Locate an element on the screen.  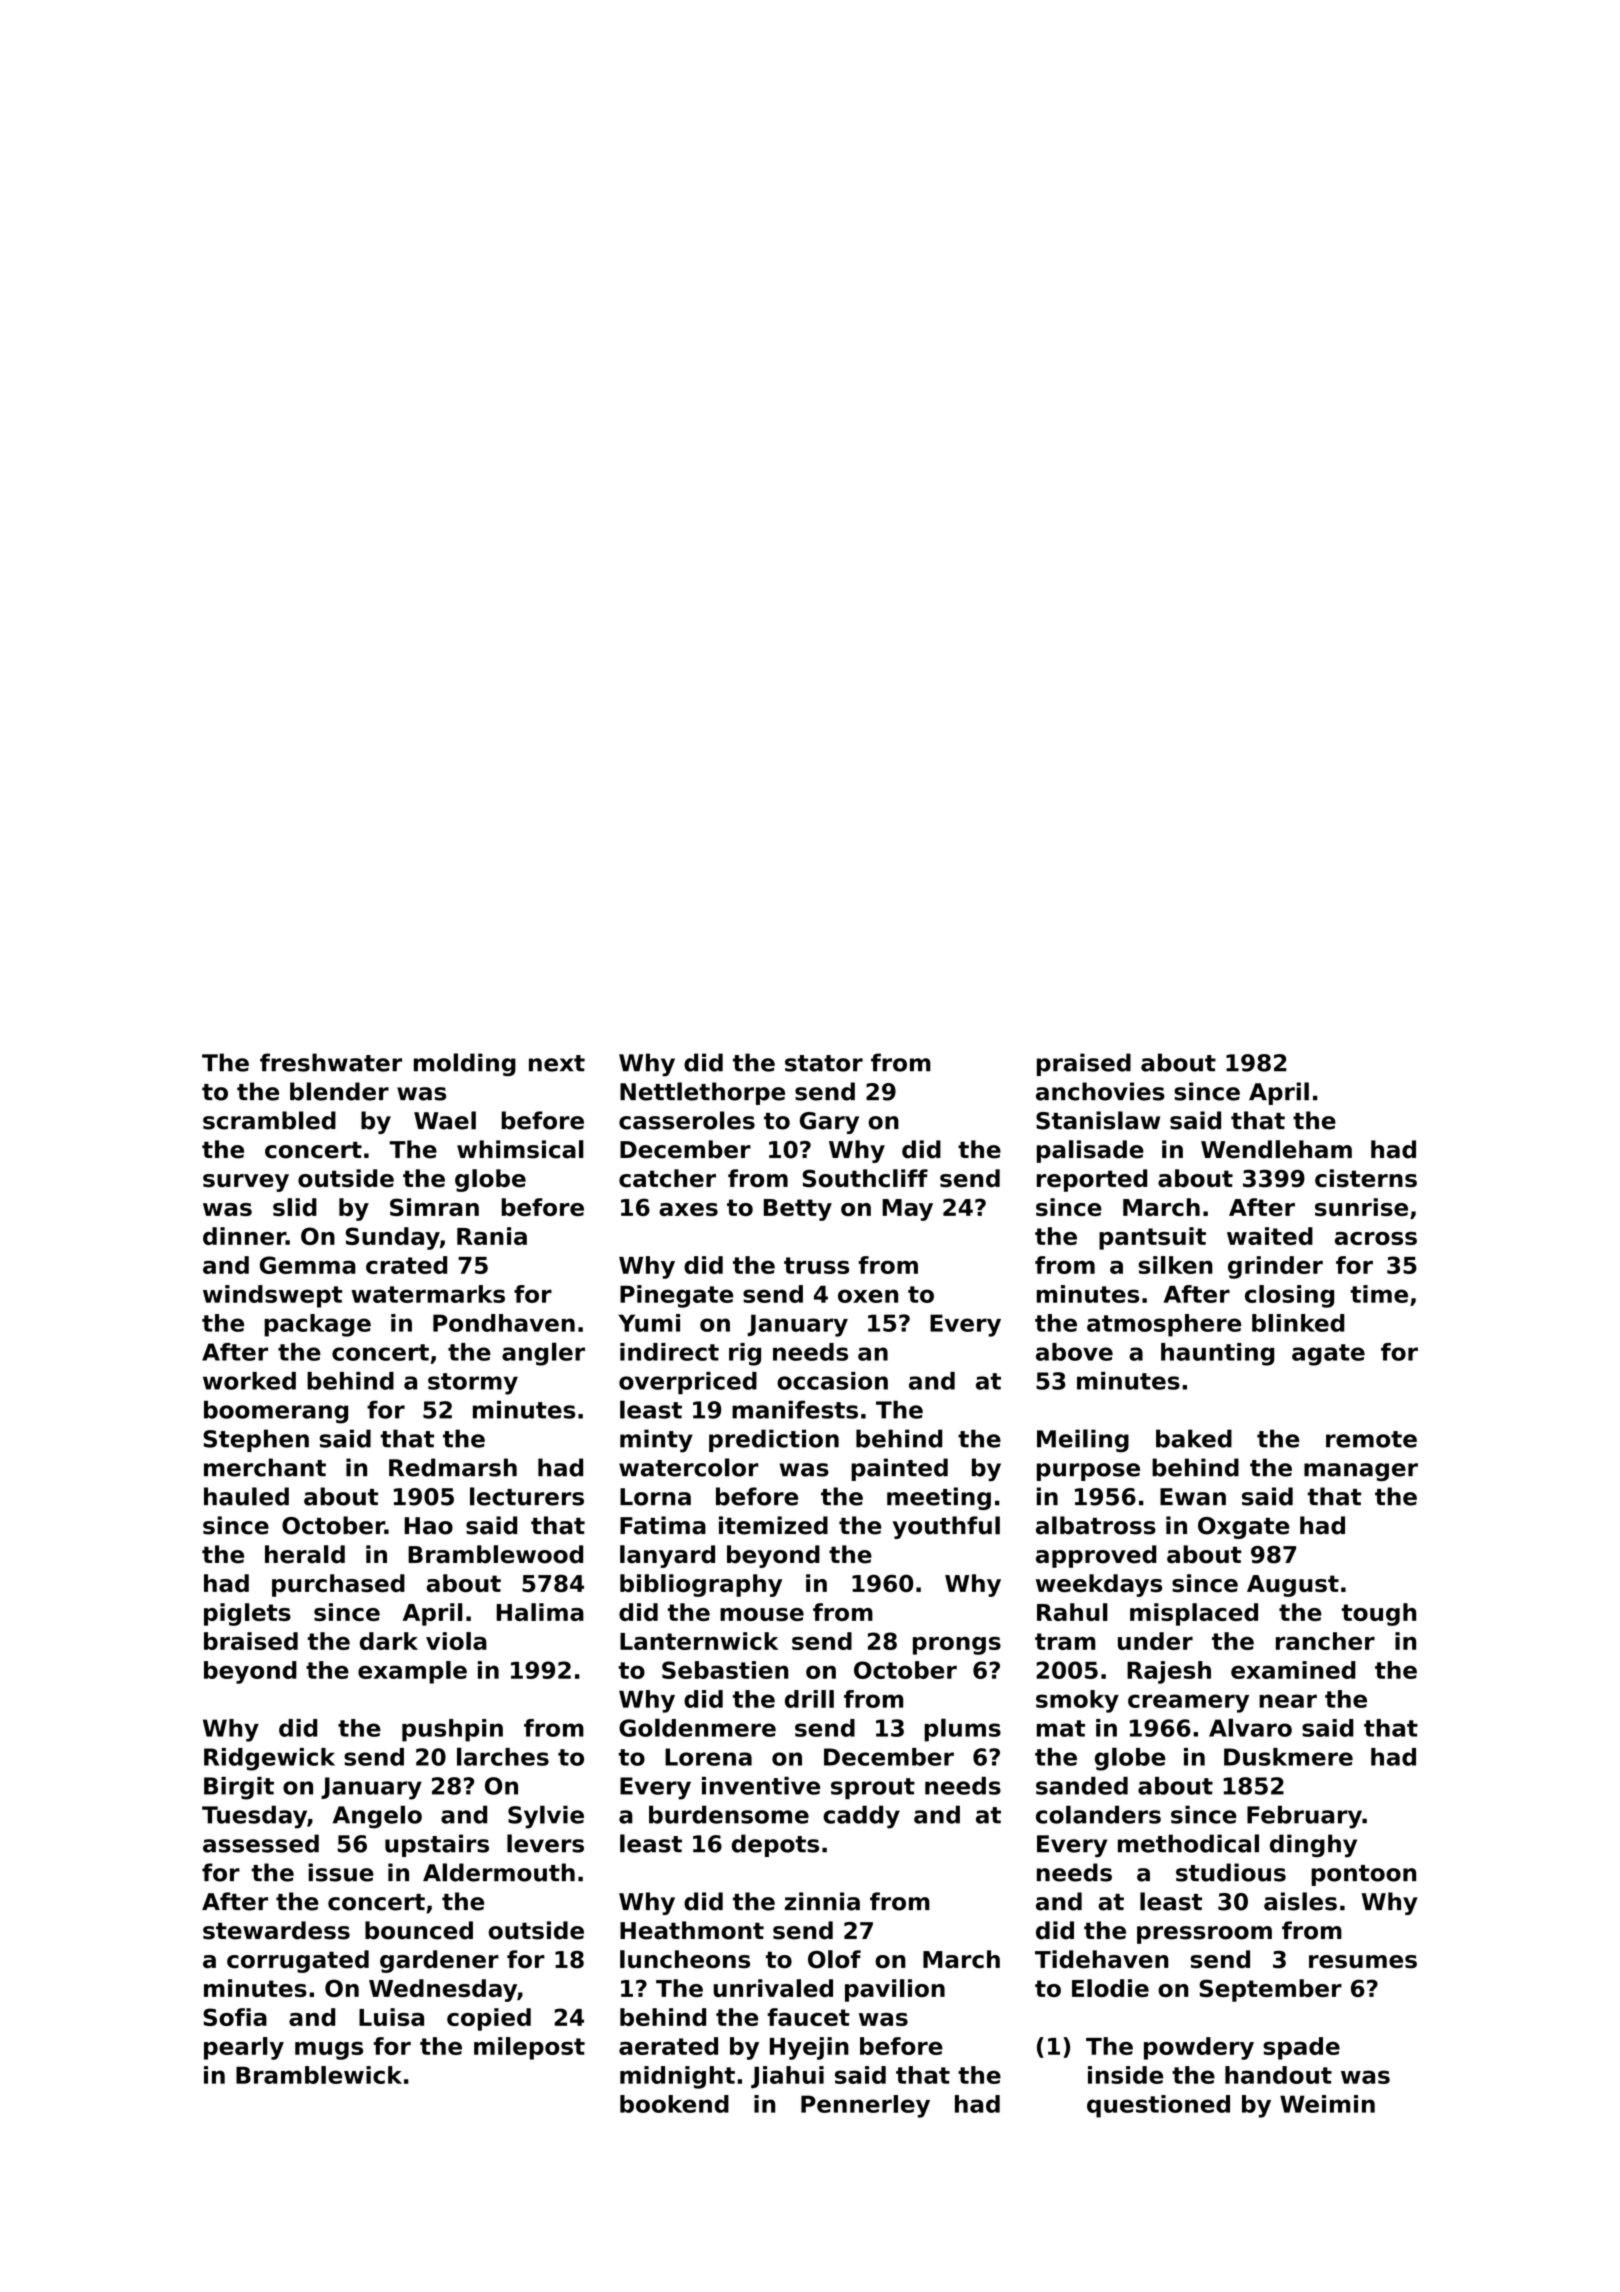
Wednesday is located at coordinates (443, 1990).
